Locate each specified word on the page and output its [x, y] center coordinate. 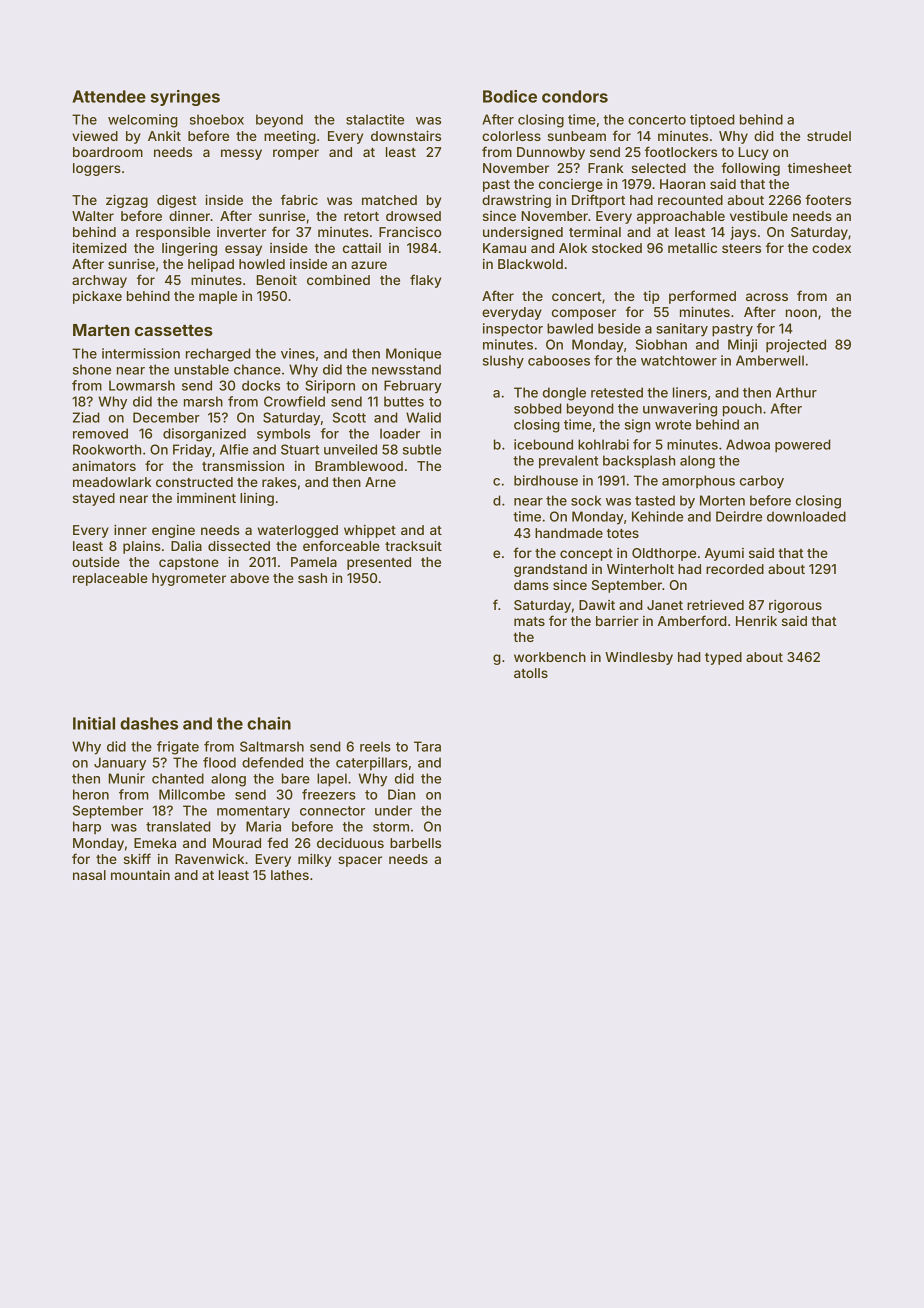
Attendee [109, 96]
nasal [89, 875]
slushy [503, 362]
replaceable [110, 579]
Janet [665, 605]
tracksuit [413, 546]
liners [690, 392]
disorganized [204, 435]
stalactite [375, 119]
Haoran [682, 184]
